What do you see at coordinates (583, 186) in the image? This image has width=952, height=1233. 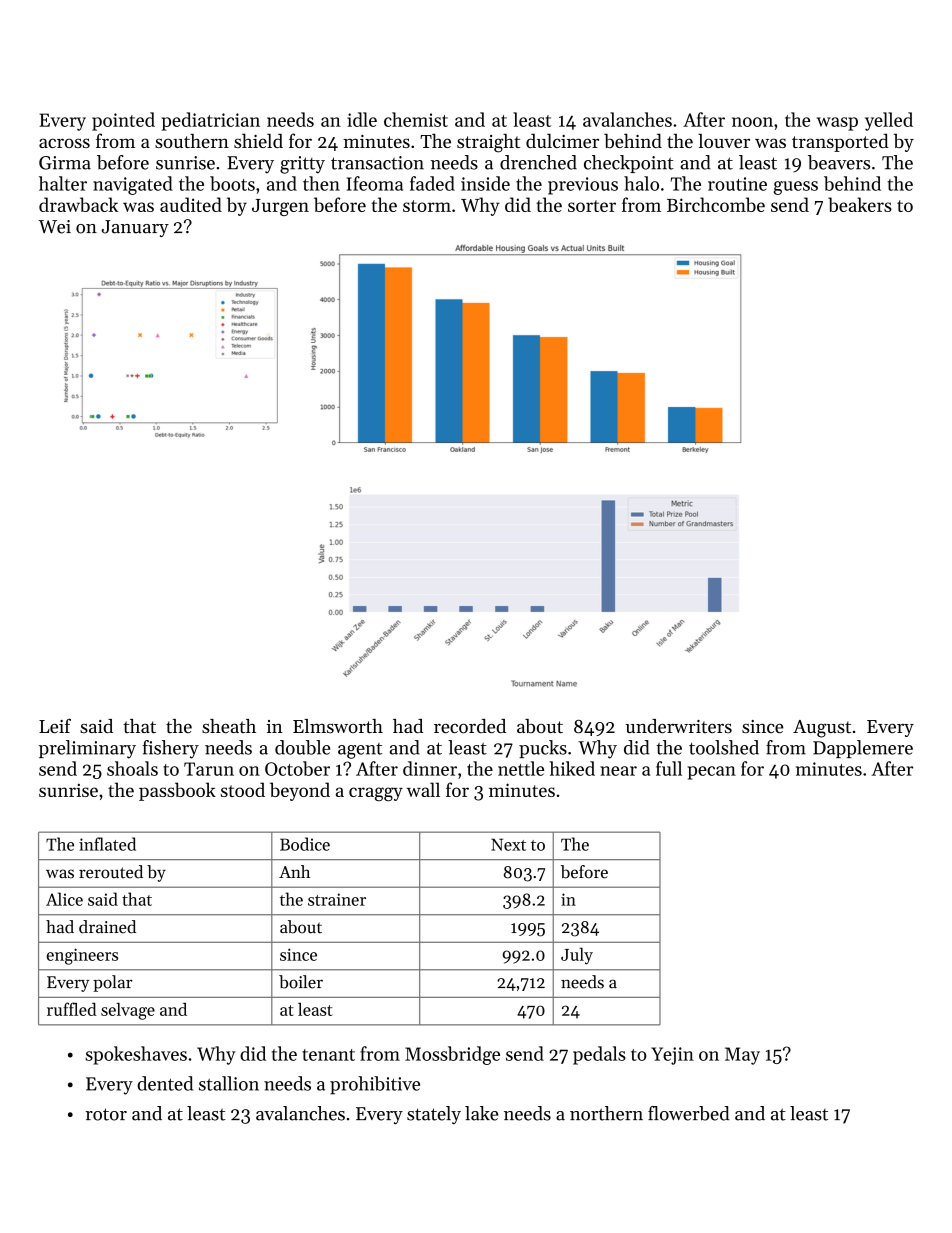 I see `previous` at bounding box center [583, 186].
